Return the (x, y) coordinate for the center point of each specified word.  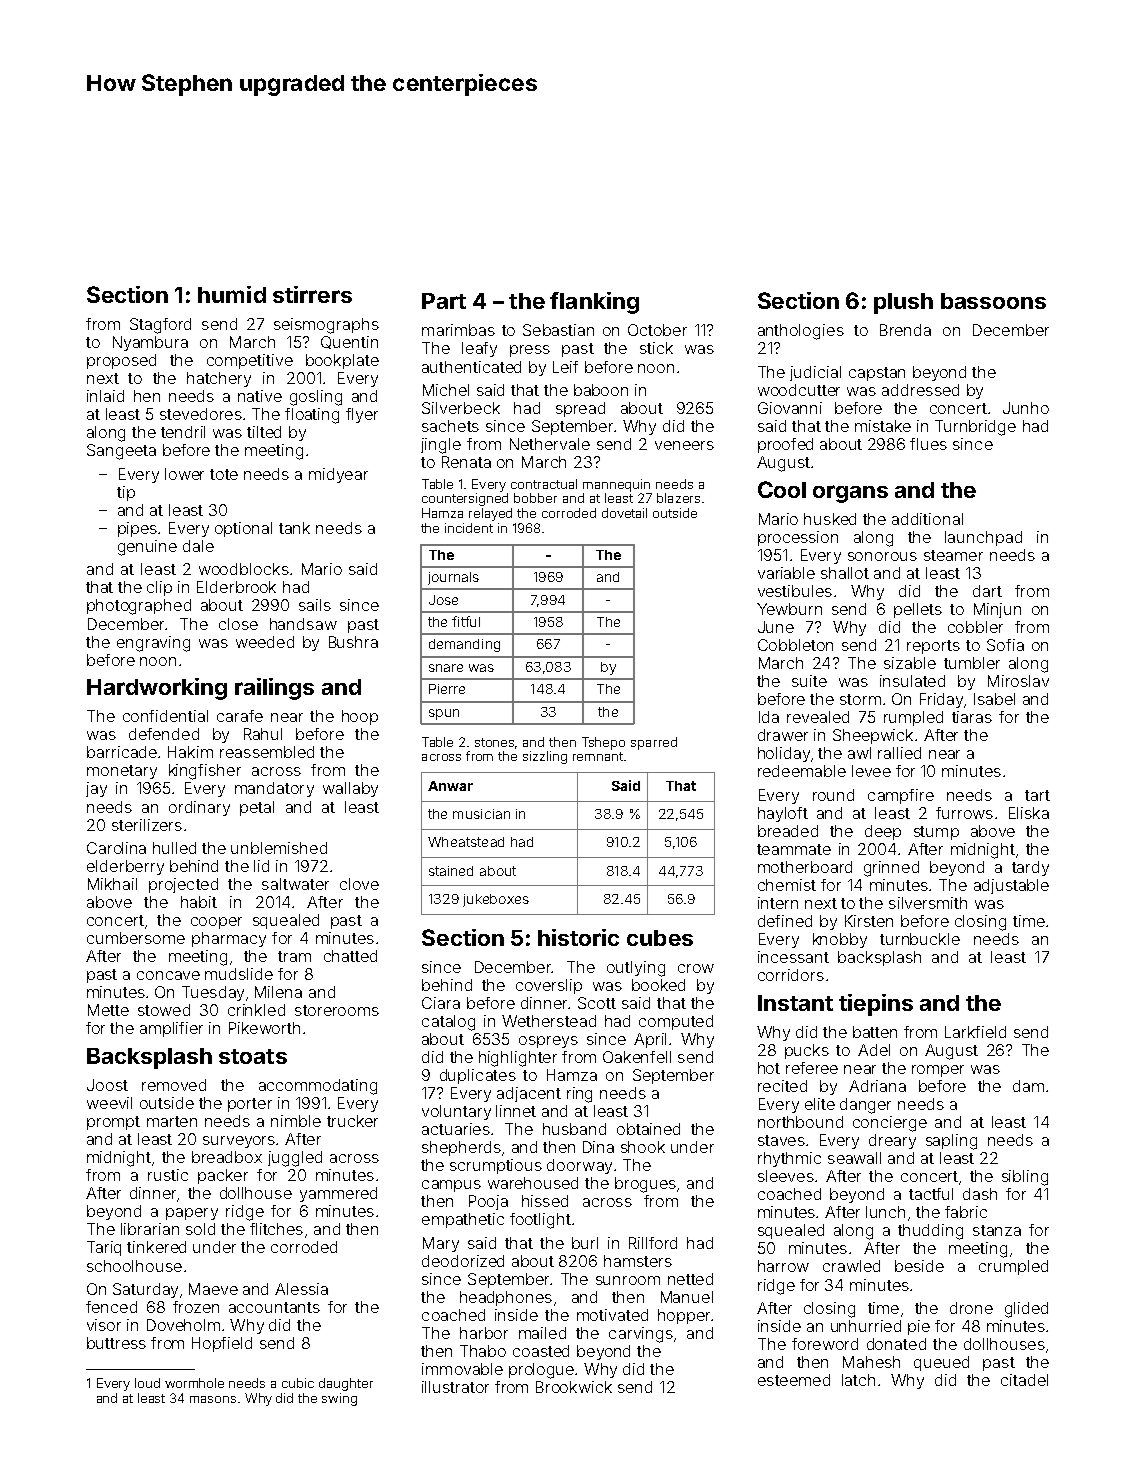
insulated (912, 681)
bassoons (993, 301)
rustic (168, 1175)
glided (1026, 1310)
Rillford (653, 1243)
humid (232, 294)
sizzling (545, 757)
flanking (594, 303)
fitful (466, 621)
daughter (346, 1384)
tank (294, 528)
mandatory (274, 789)
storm (860, 699)
